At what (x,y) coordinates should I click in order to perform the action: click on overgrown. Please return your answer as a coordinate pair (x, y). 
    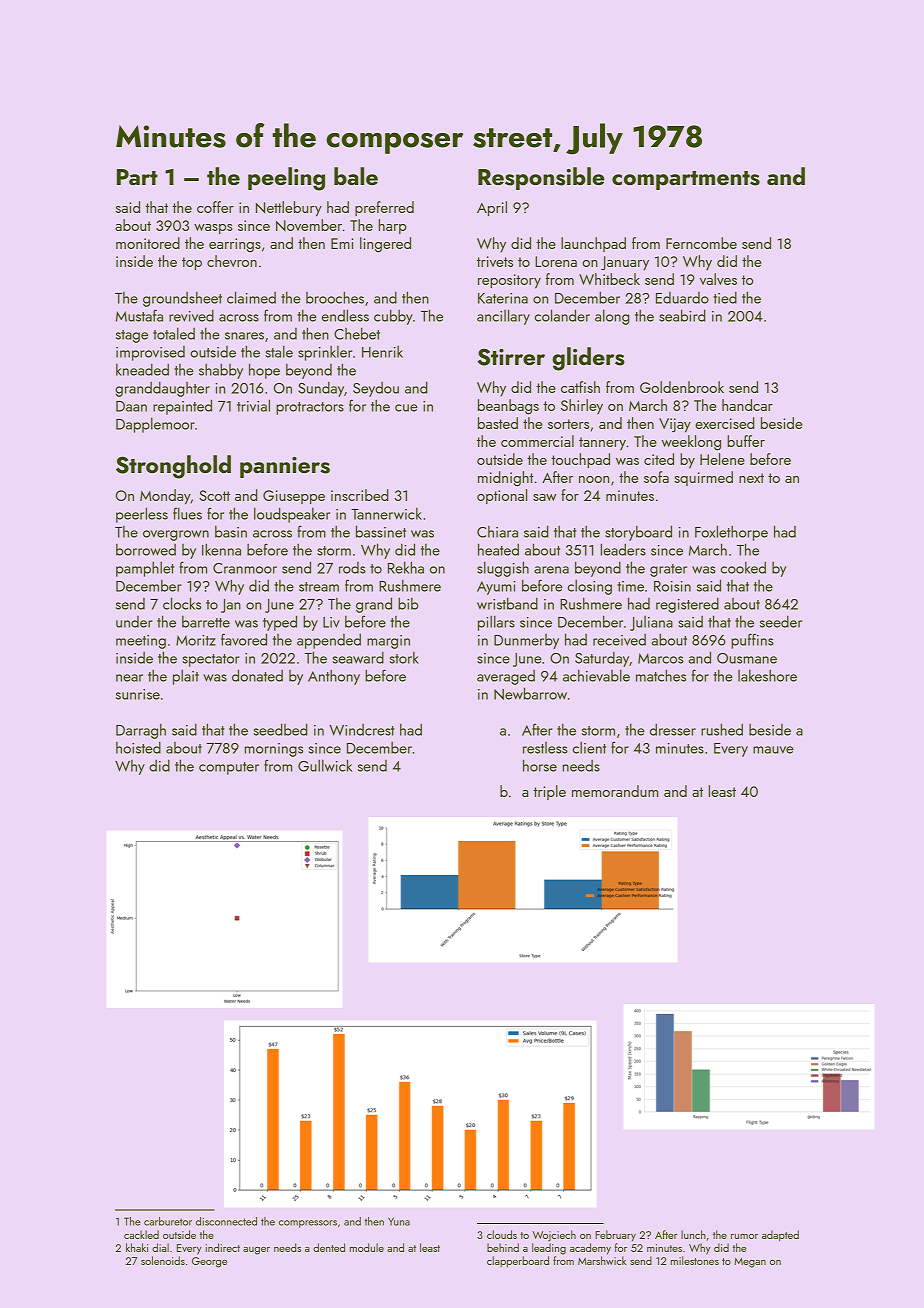
    Looking at the image, I should click on (176, 535).
